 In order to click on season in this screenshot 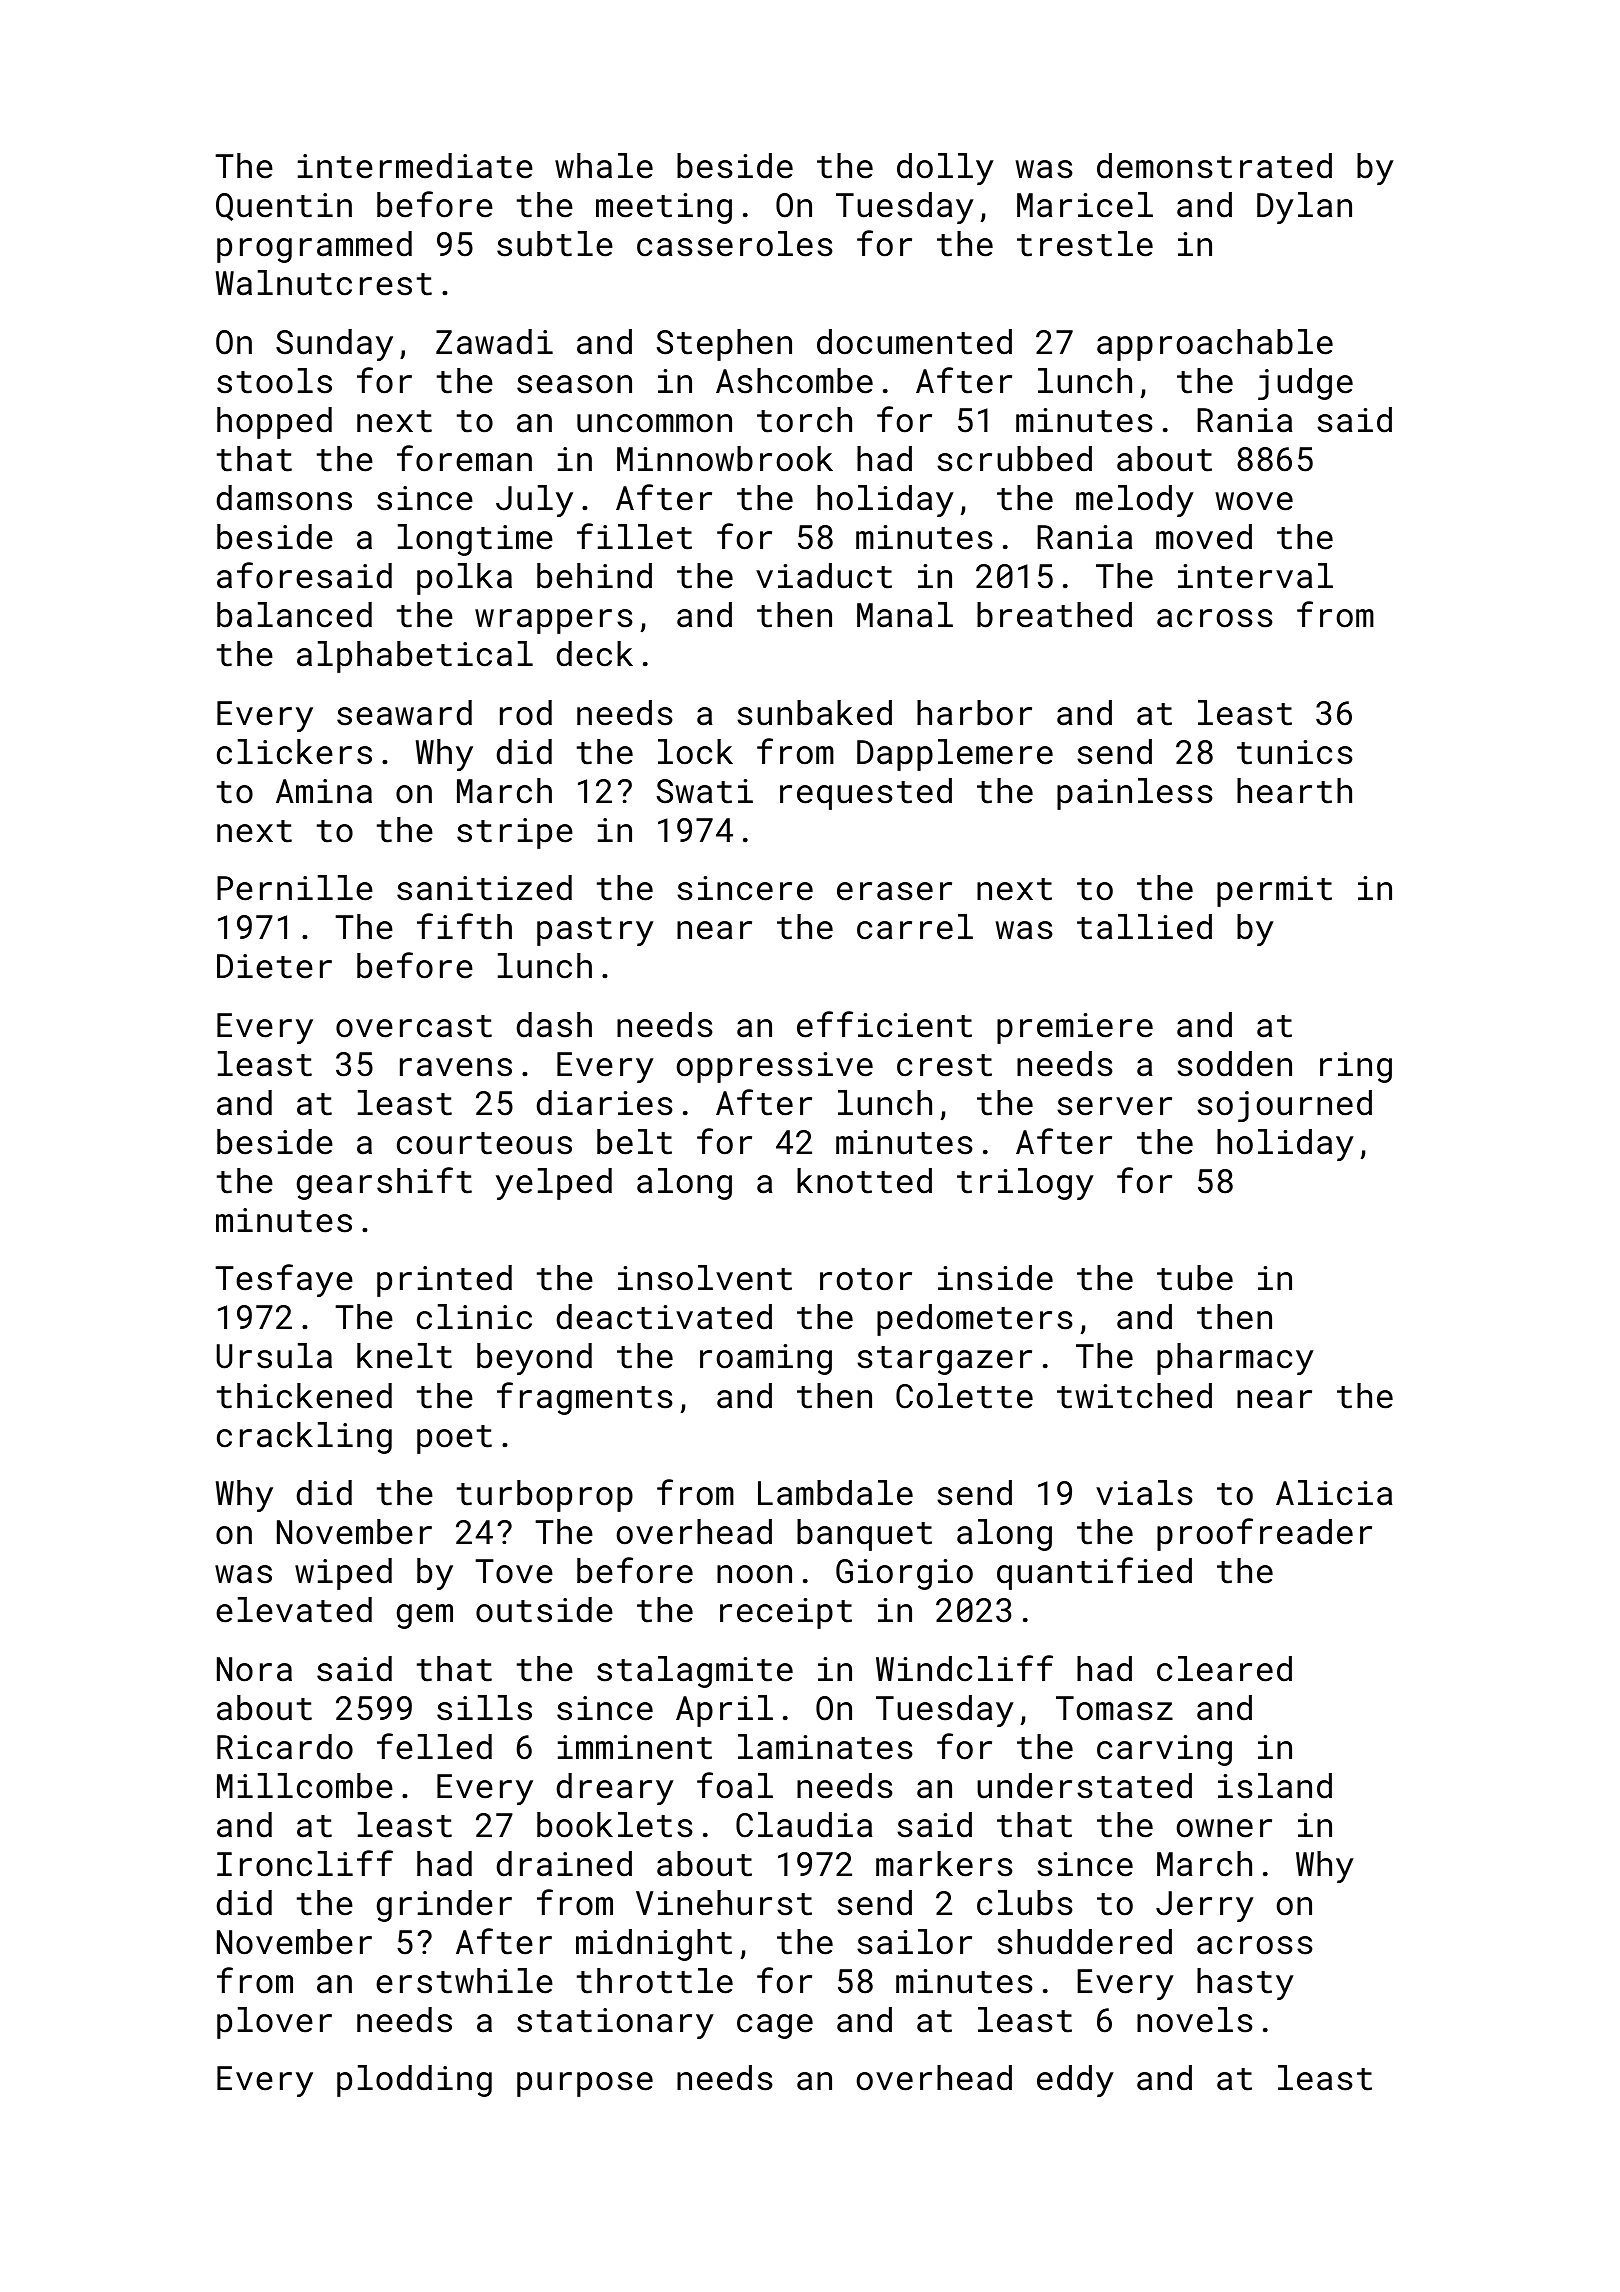, I will do `click(574, 384)`.
